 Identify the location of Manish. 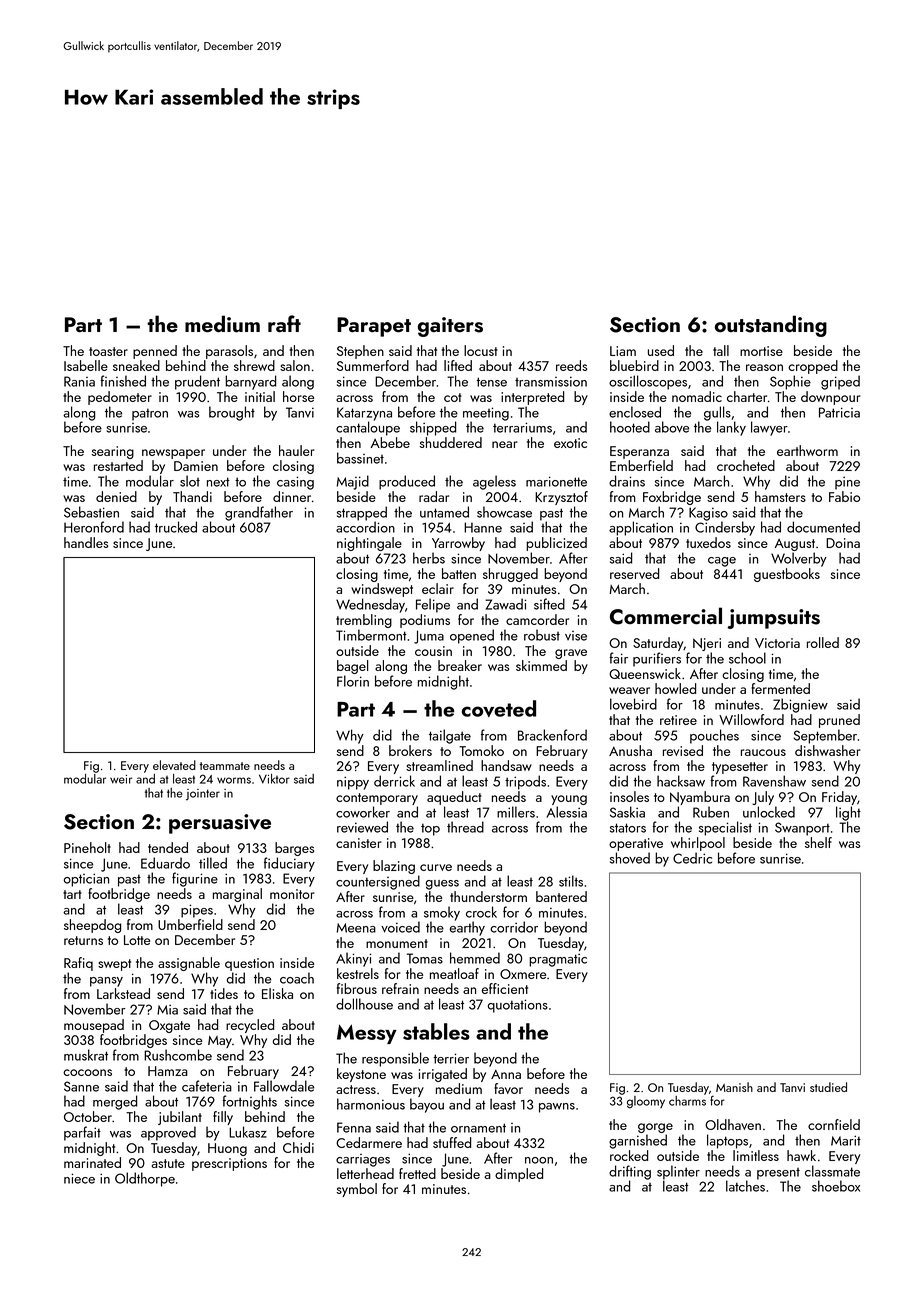
(734, 1087).
